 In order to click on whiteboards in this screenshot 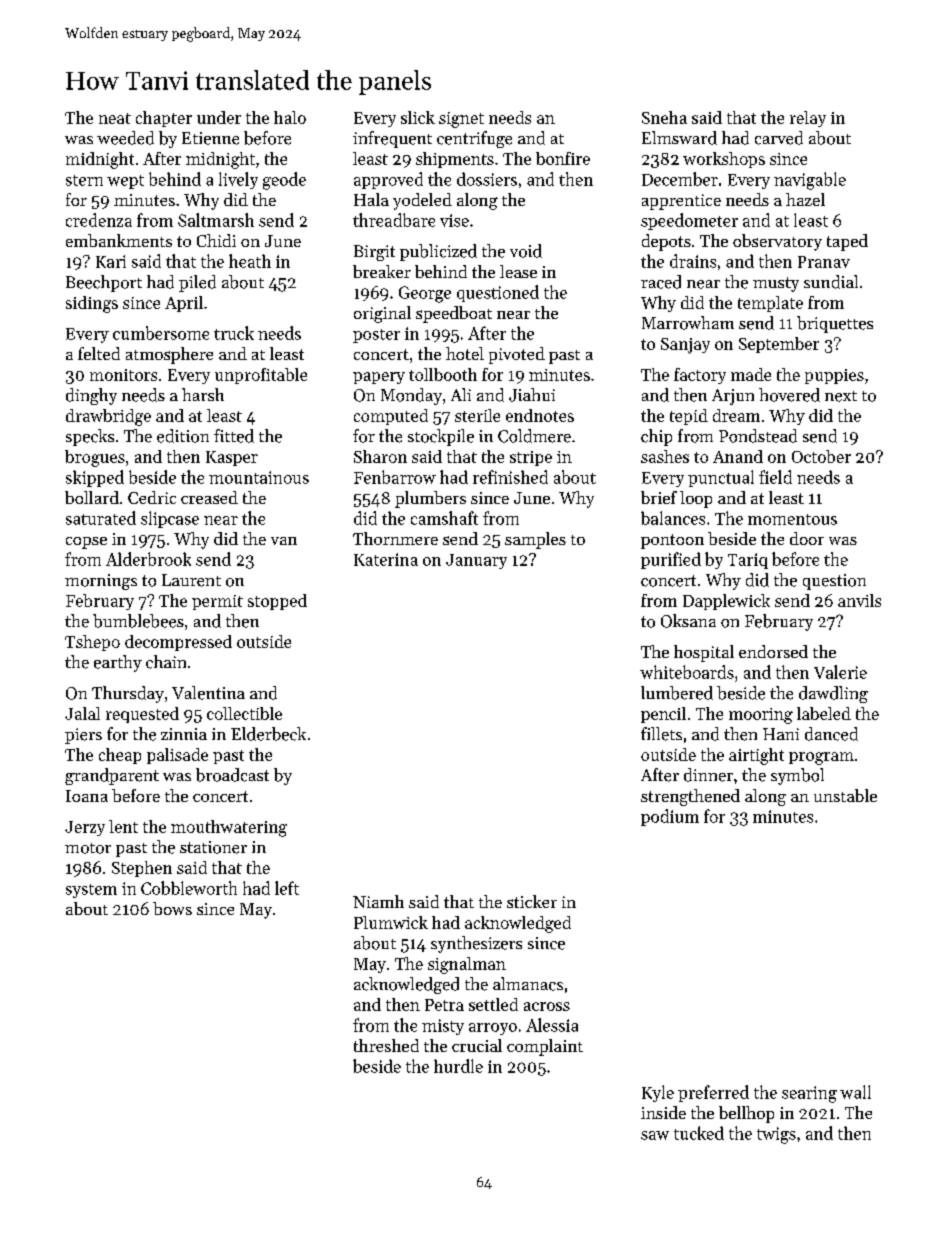, I will do `click(687, 672)`.
